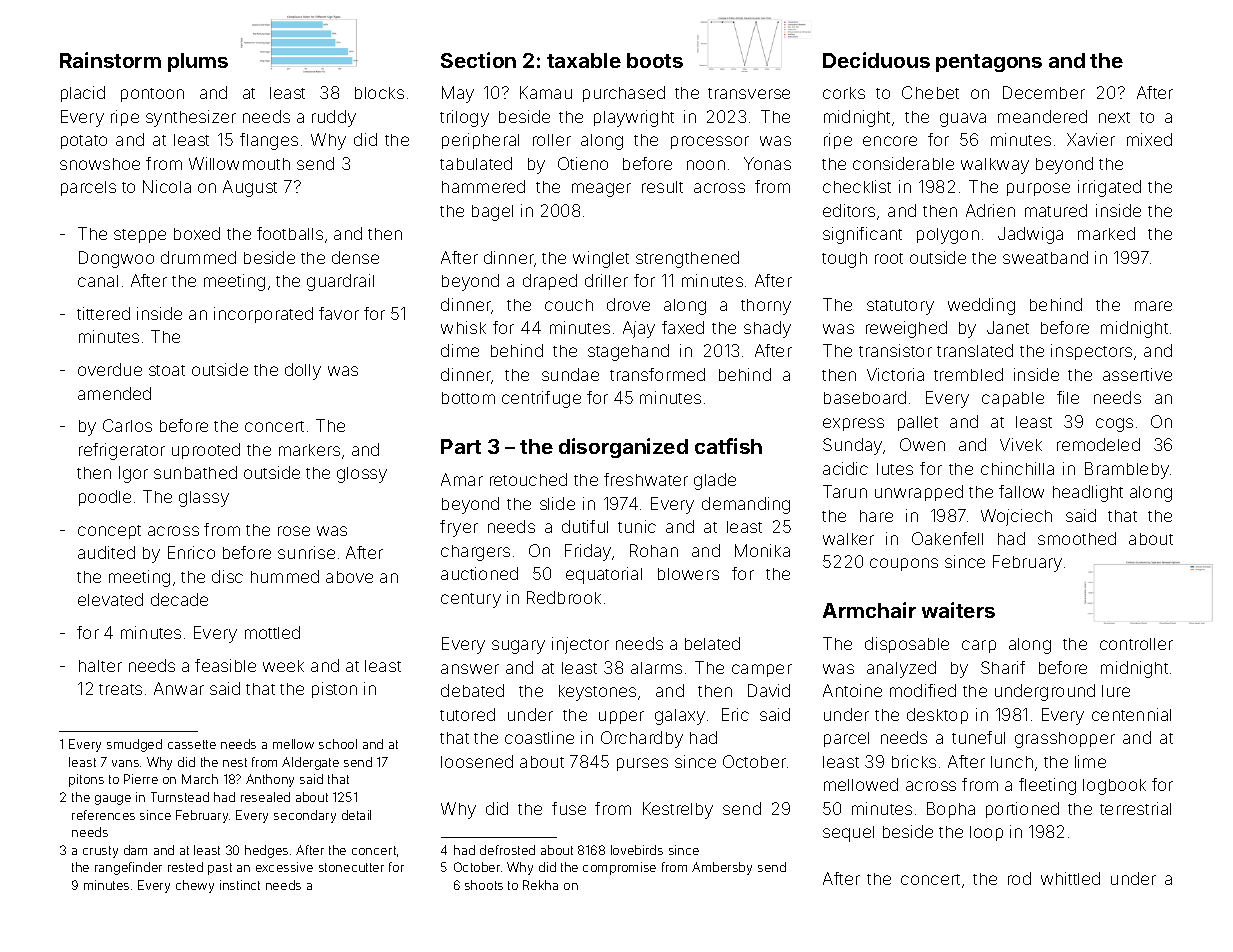 This screenshot has width=1233, height=952. What do you see at coordinates (1042, 116) in the screenshot?
I see `meandered` at bounding box center [1042, 116].
